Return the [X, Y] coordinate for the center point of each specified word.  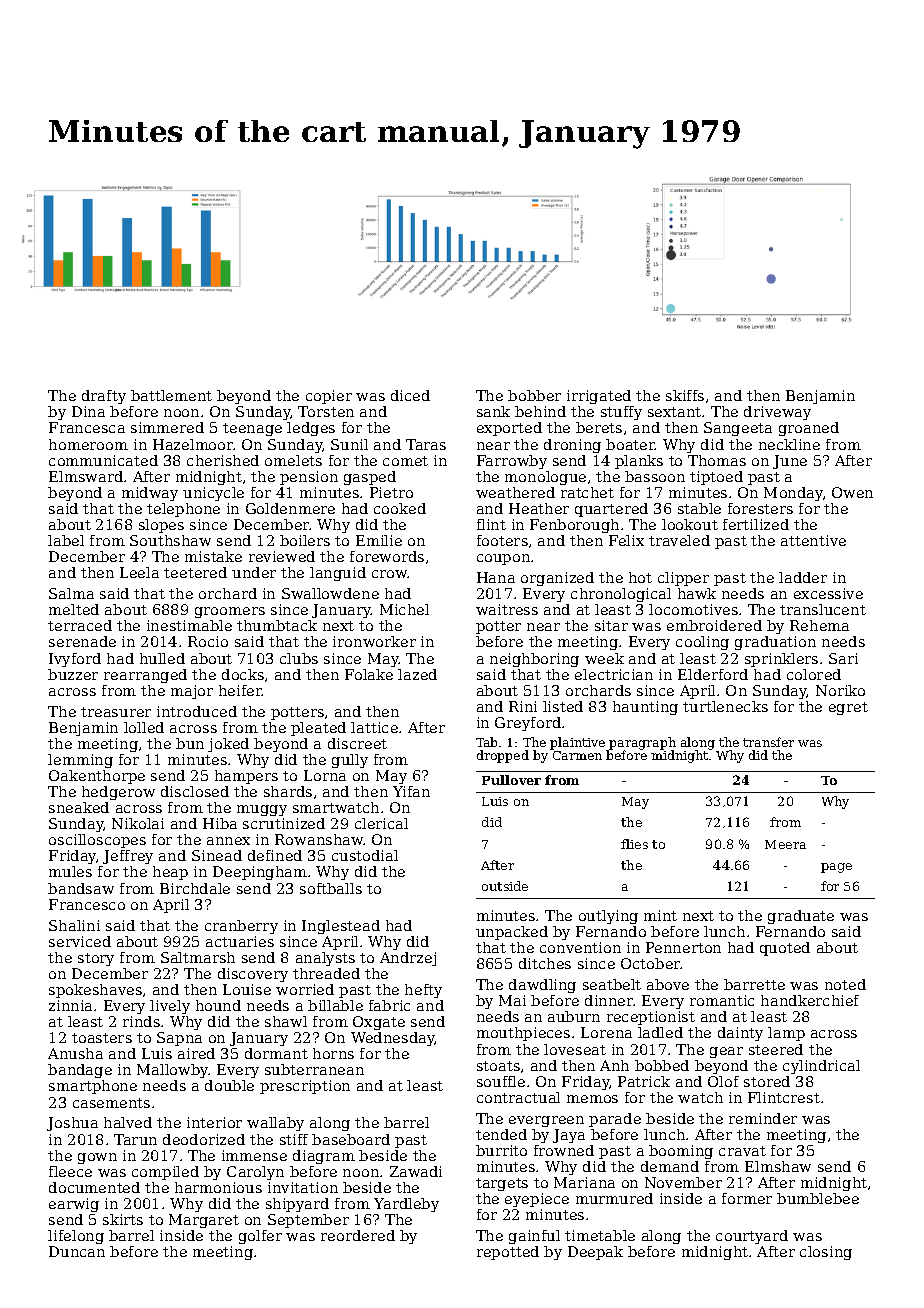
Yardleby [406, 1205]
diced [410, 395]
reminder [763, 1118]
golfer [260, 1237]
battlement [171, 395]
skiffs [685, 395]
